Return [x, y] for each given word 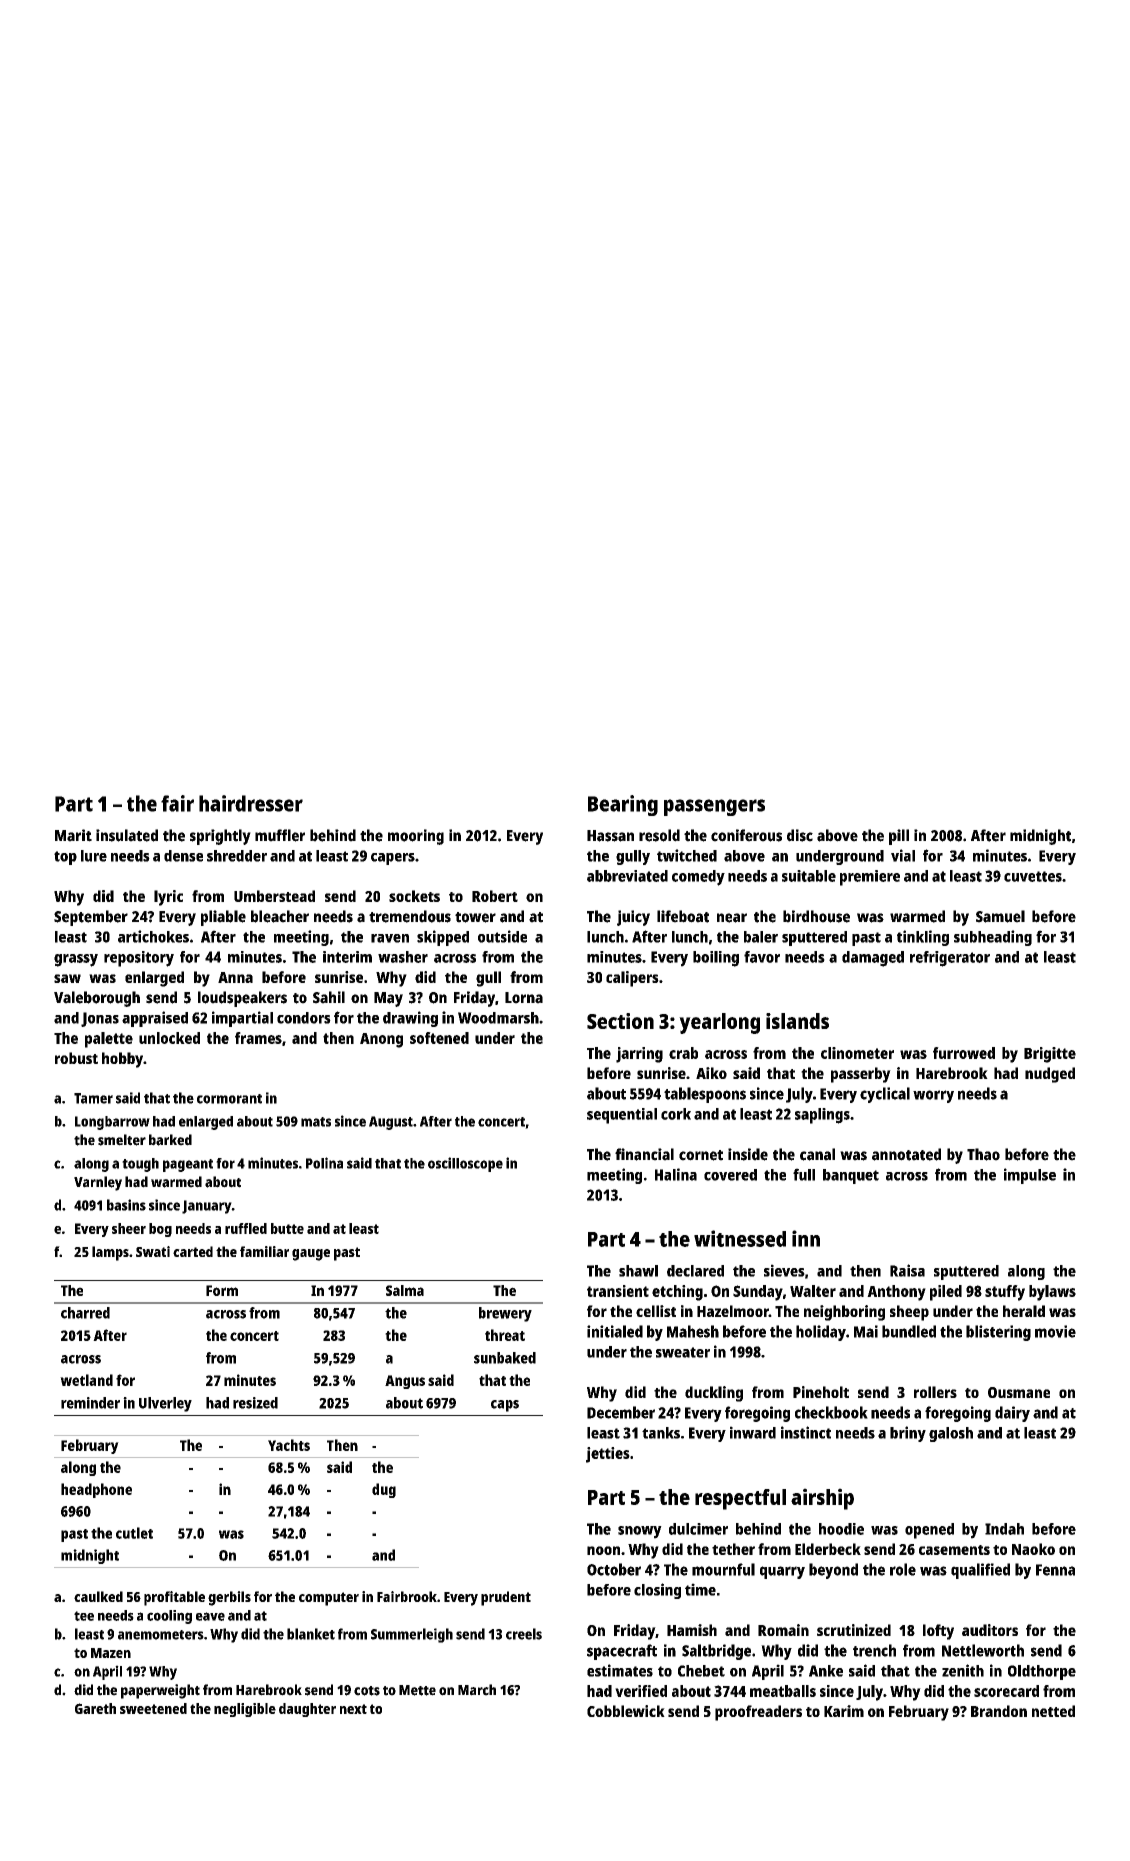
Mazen [111, 1653]
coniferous [746, 835]
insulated [127, 835]
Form [222, 1290]
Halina [676, 1174]
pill [899, 837]
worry [933, 1096]
